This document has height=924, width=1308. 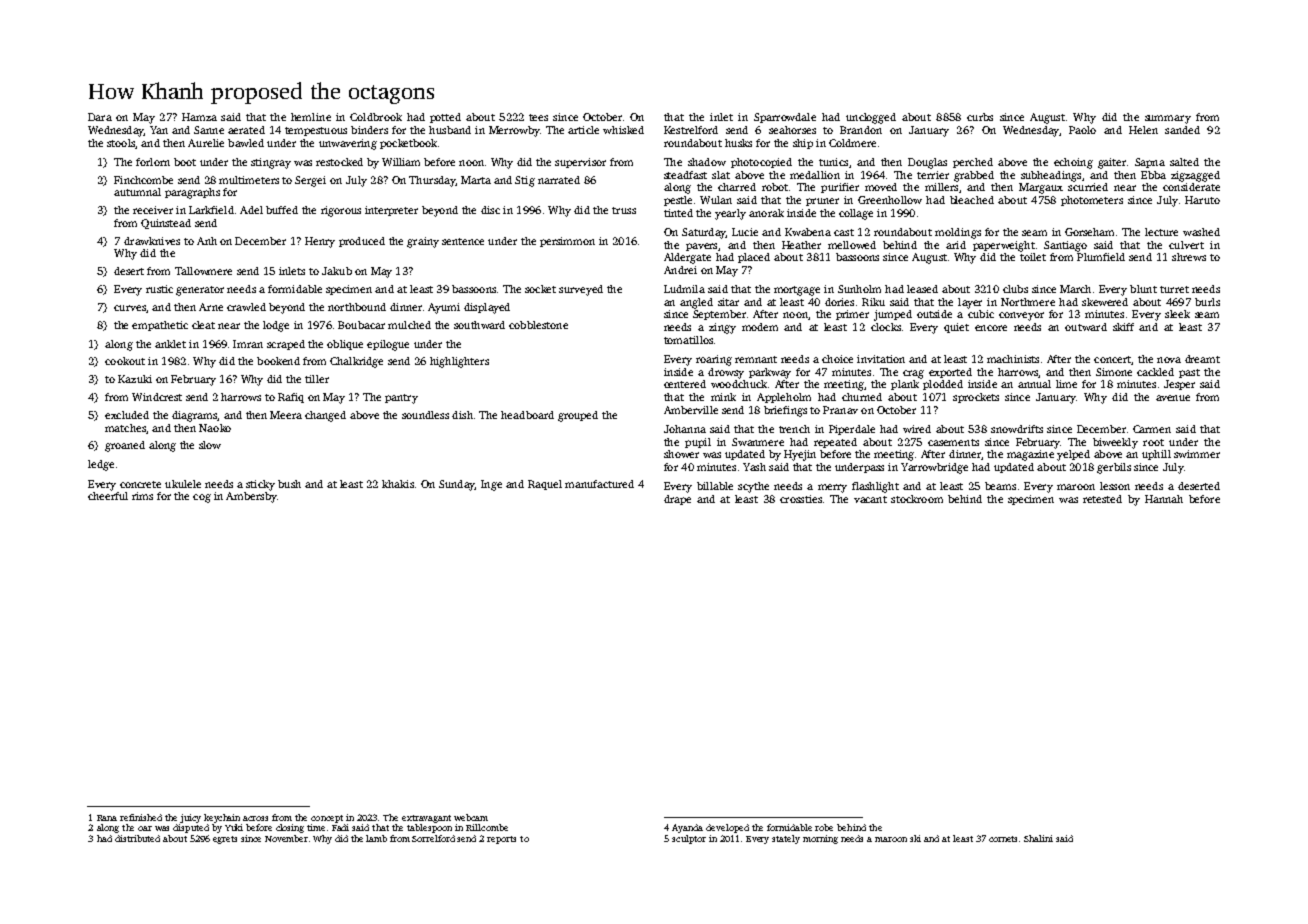 I want to click on concept, so click(x=327, y=819).
